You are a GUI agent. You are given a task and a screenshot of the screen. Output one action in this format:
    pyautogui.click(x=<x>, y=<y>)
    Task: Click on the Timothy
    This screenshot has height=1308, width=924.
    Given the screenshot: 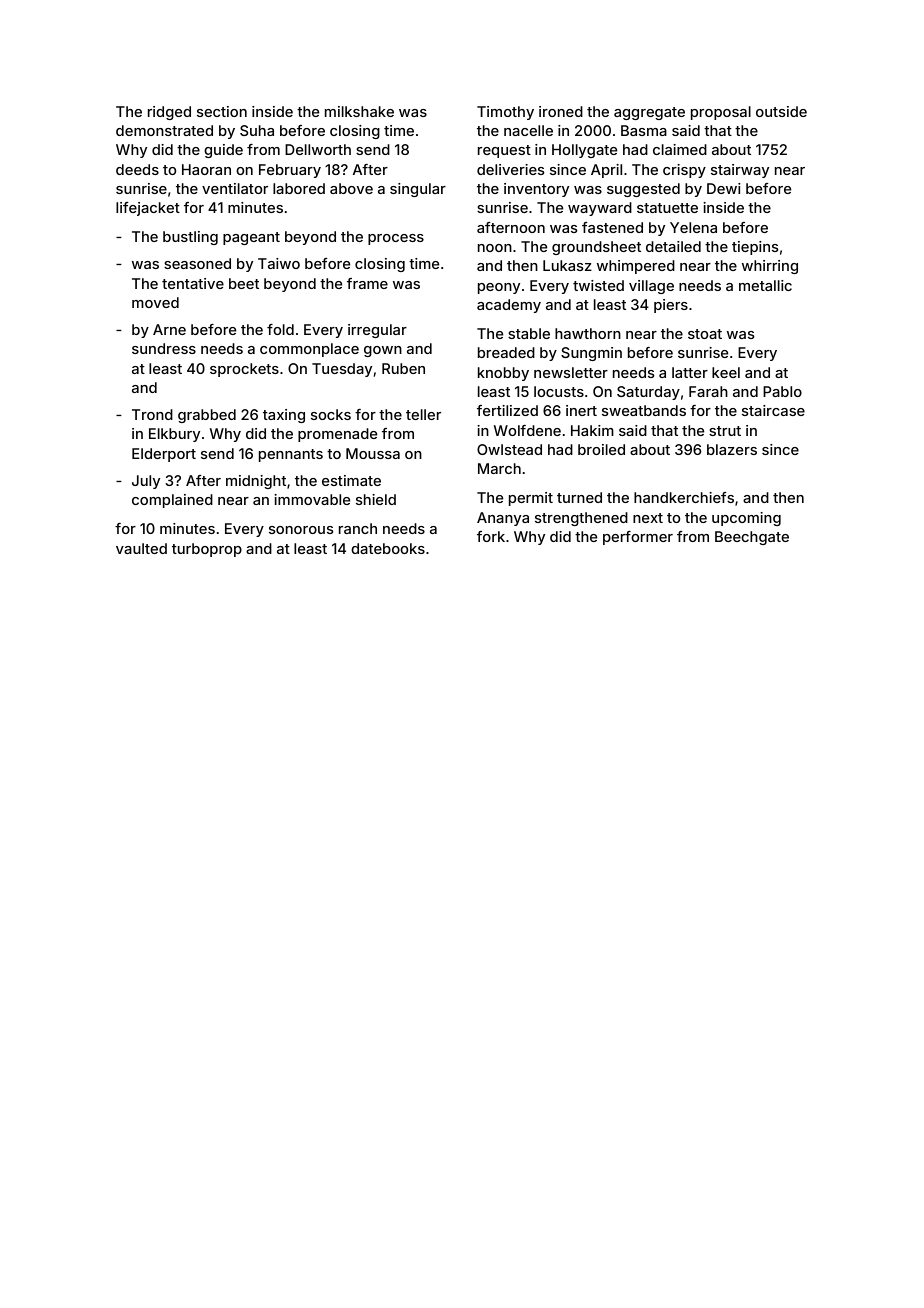 What is the action you would take?
    pyautogui.click(x=505, y=113)
